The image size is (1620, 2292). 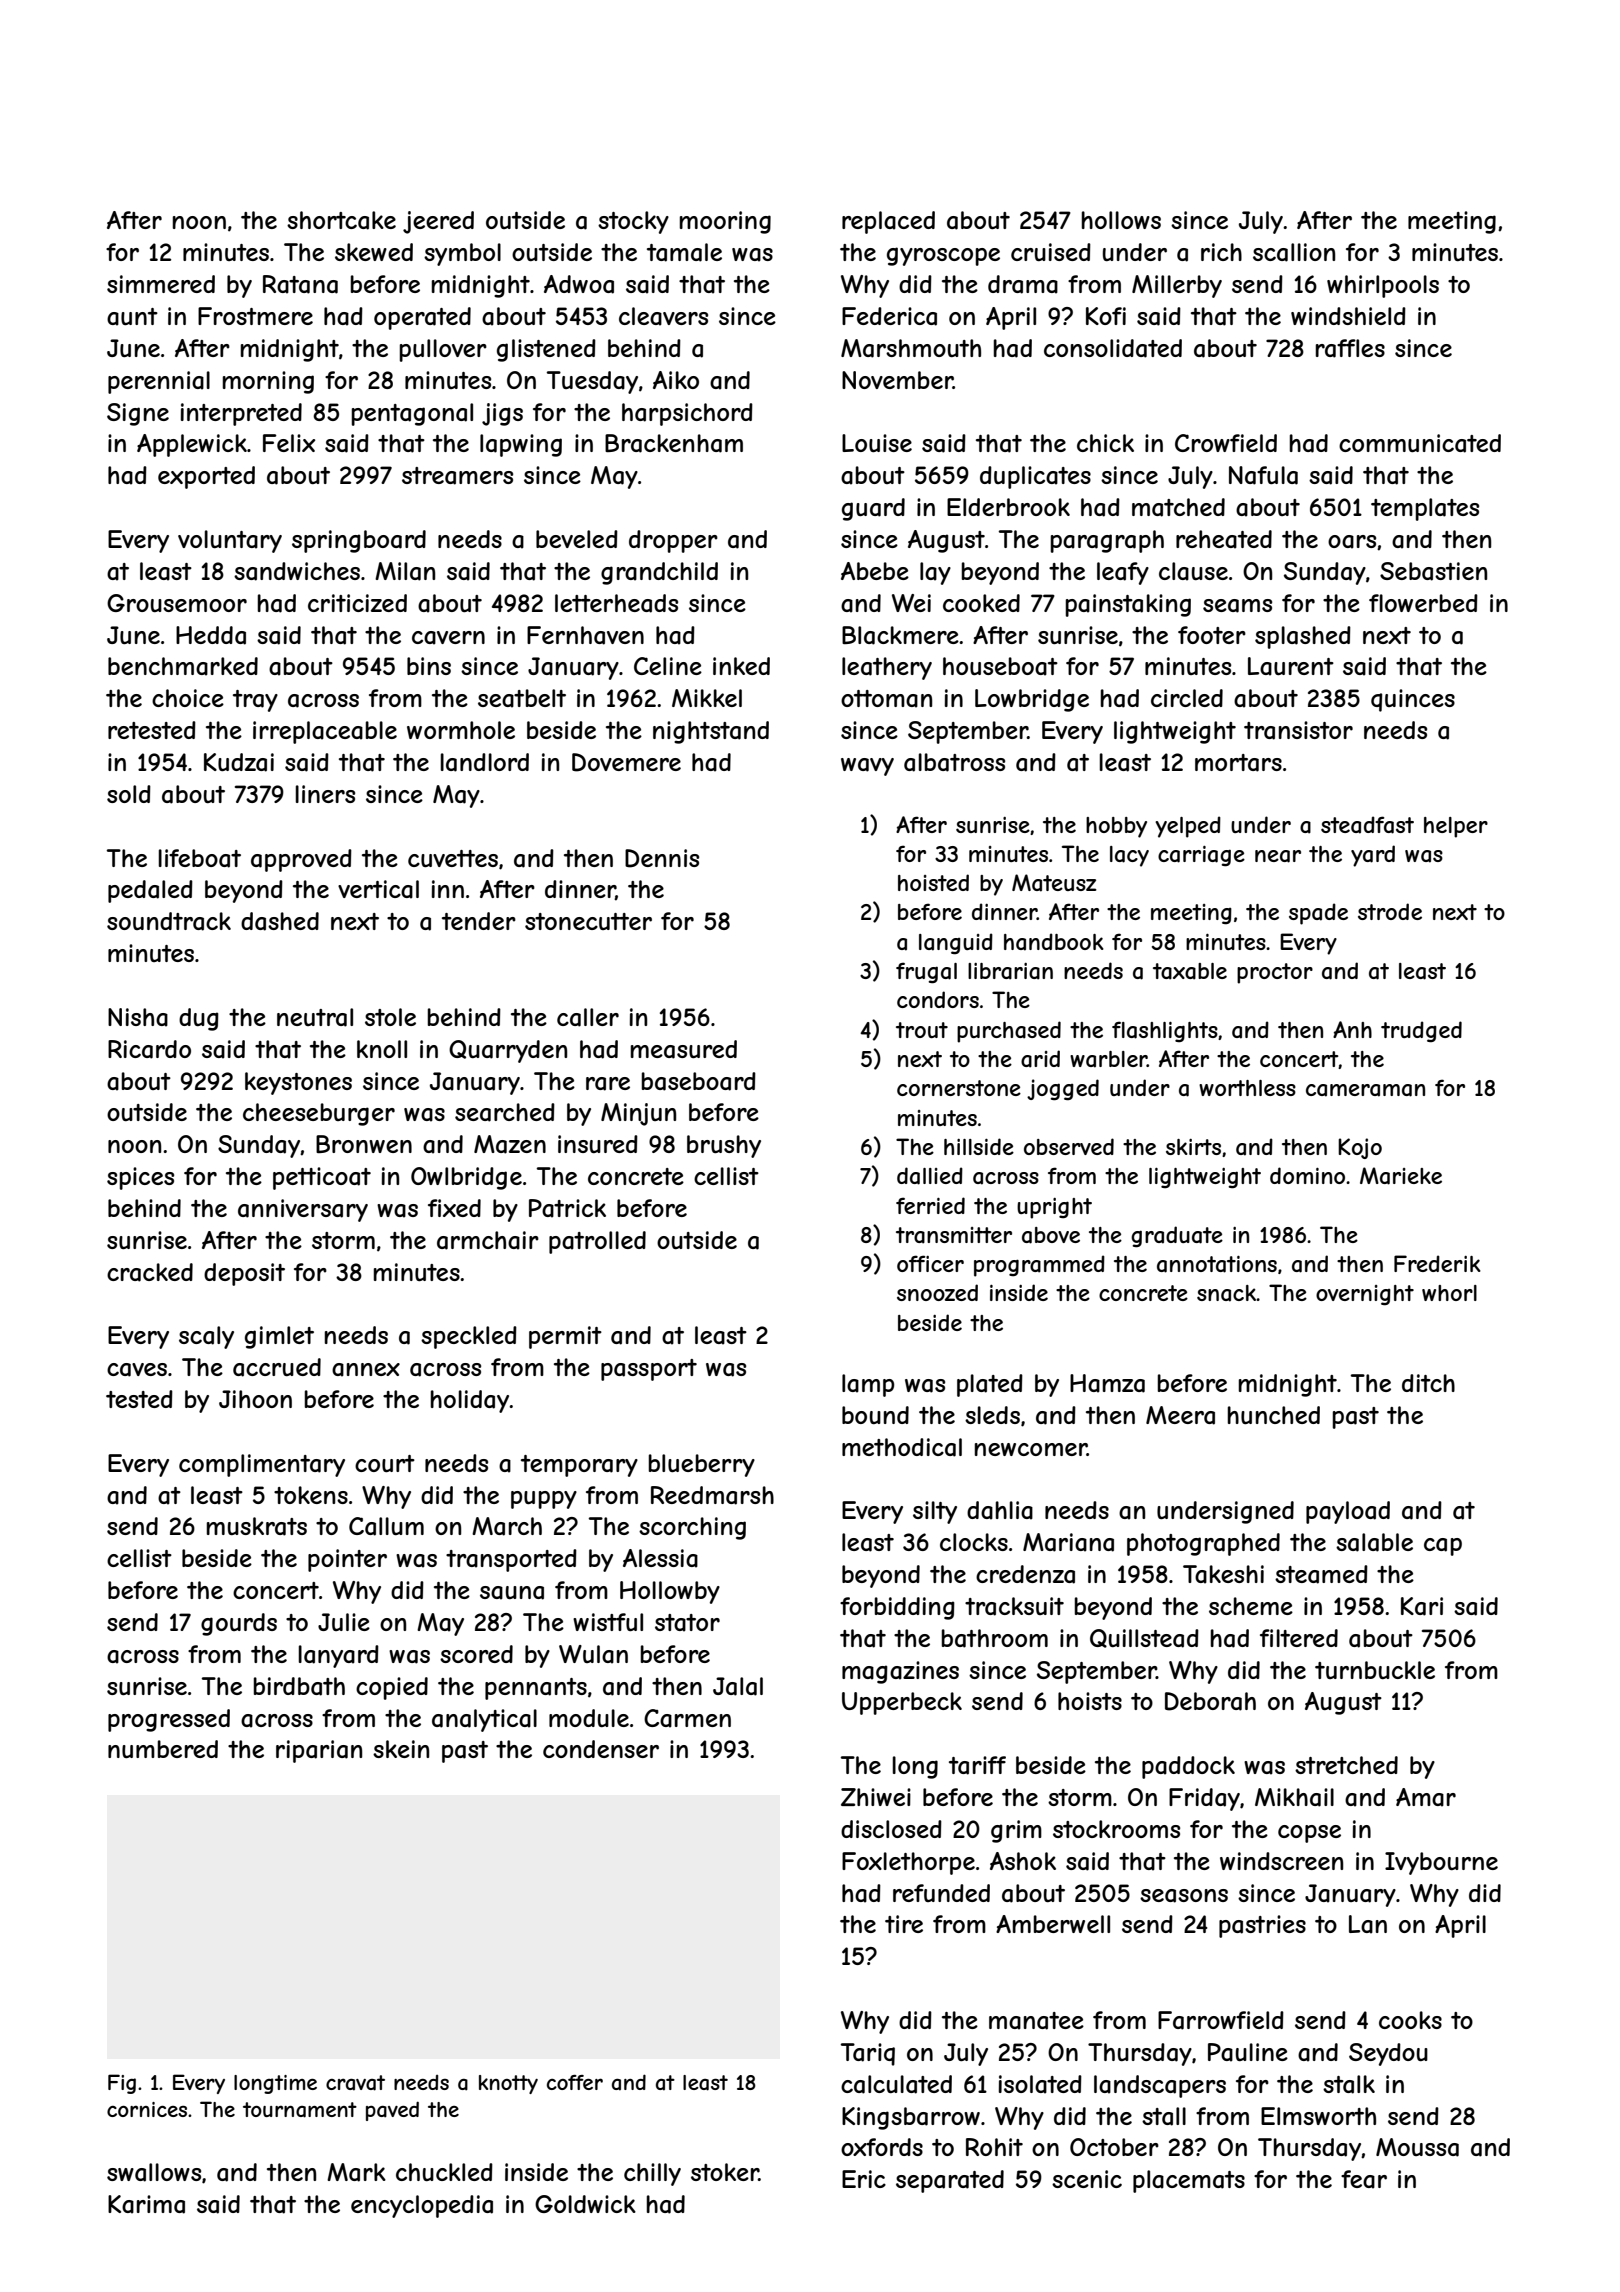 What do you see at coordinates (1187, 698) in the page?
I see `circled` at bounding box center [1187, 698].
